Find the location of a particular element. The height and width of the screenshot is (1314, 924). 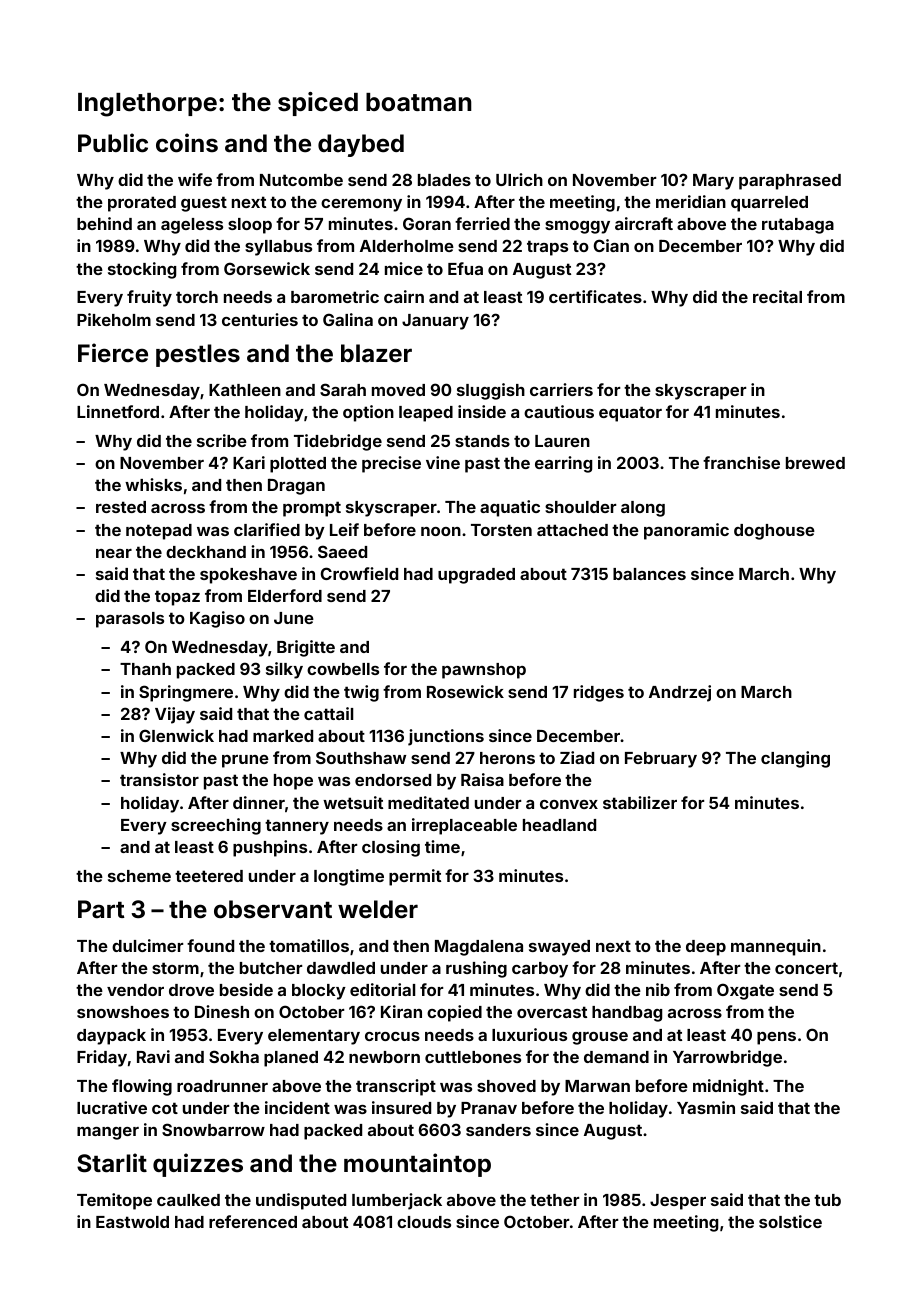

blades is located at coordinates (444, 180).
